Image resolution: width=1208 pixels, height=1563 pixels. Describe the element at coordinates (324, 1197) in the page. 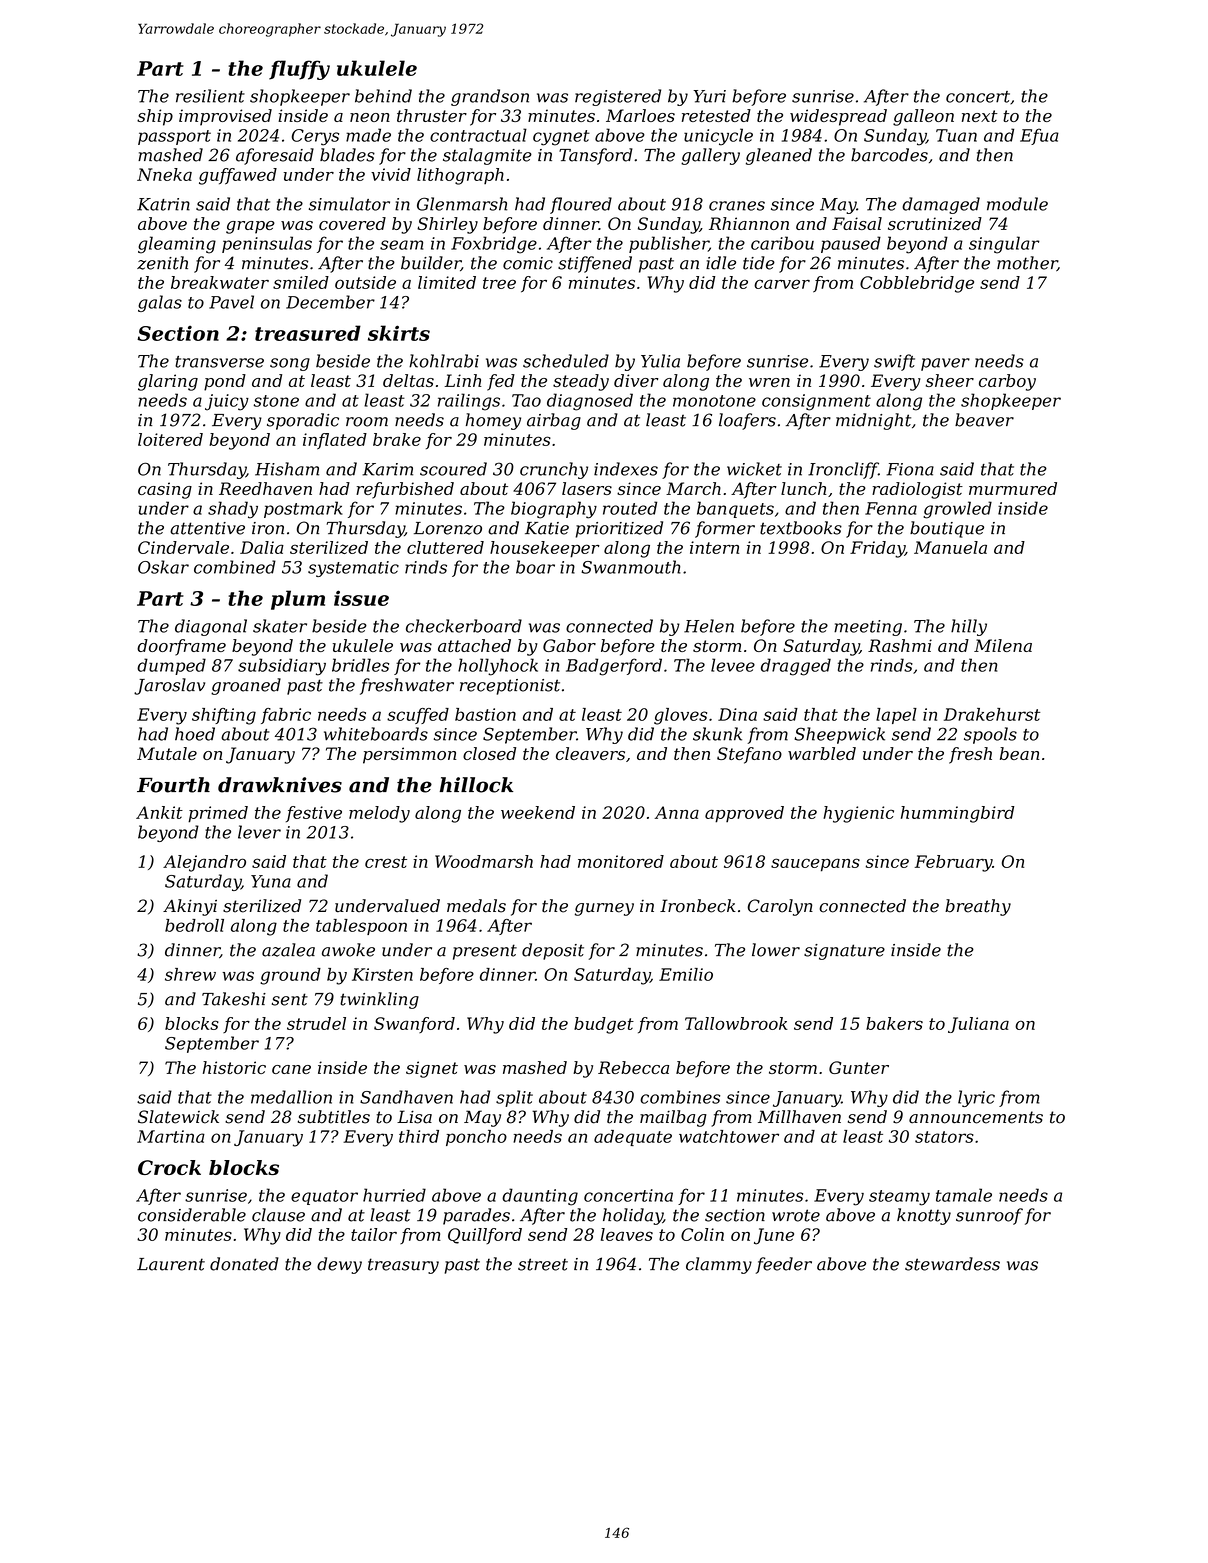

I see `equator` at that location.
